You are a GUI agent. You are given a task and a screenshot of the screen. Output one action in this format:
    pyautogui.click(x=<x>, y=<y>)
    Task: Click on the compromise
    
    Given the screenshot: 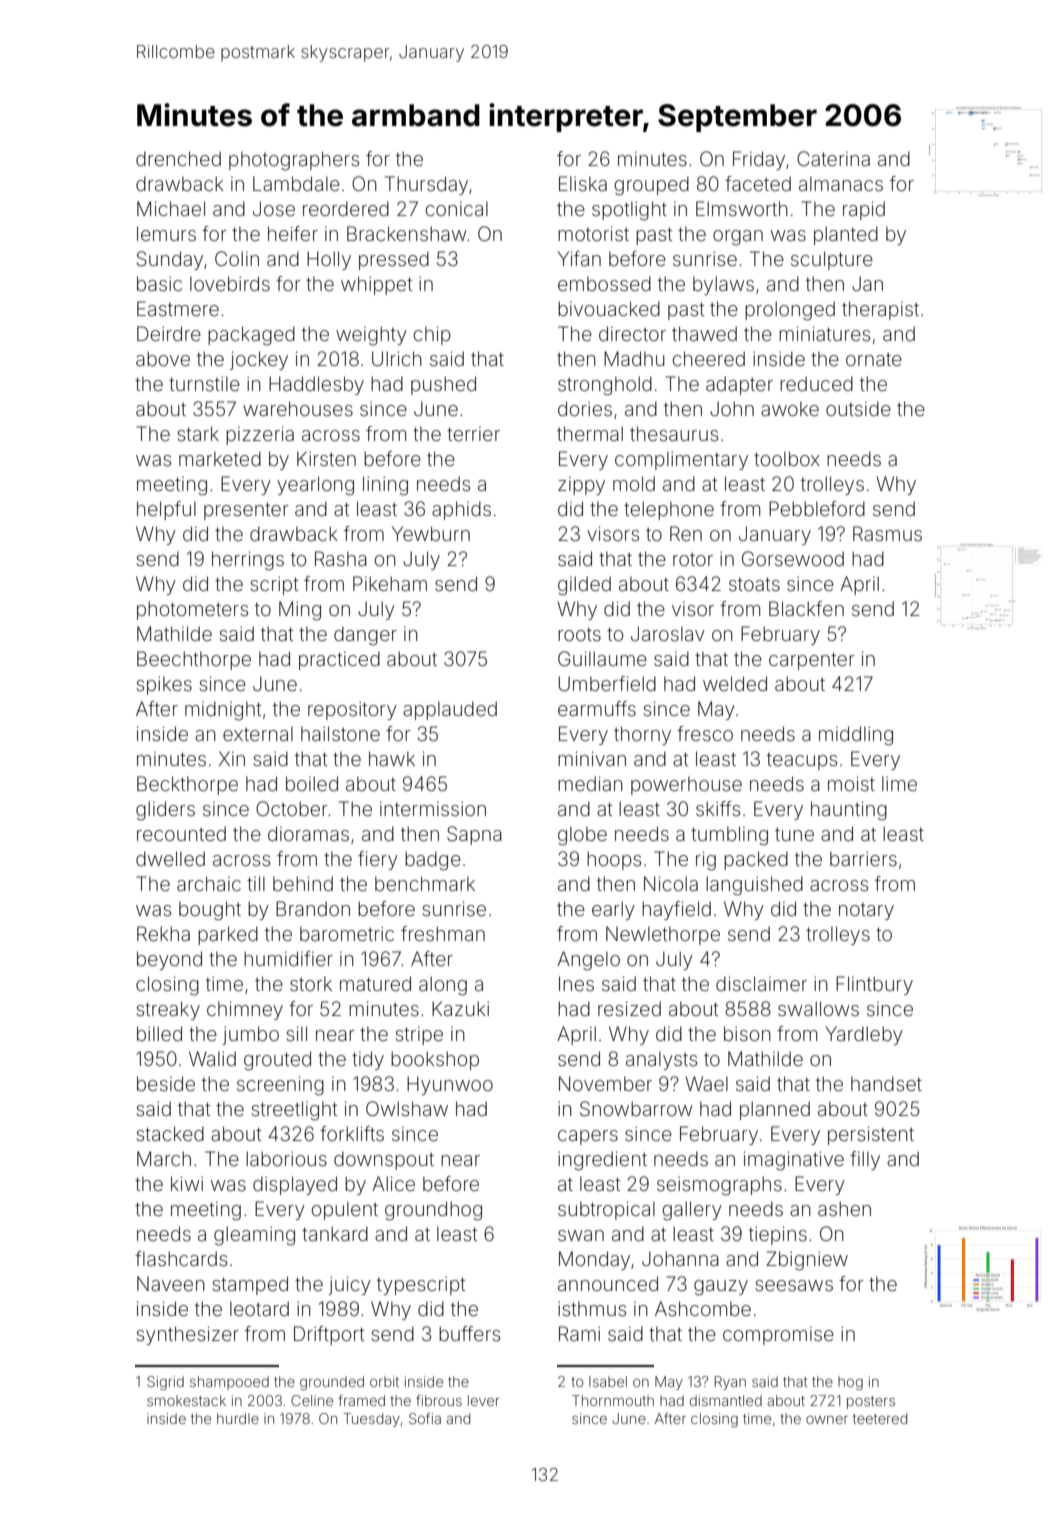 What is the action you would take?
    pyautogui.click(x=778, y=1336)
